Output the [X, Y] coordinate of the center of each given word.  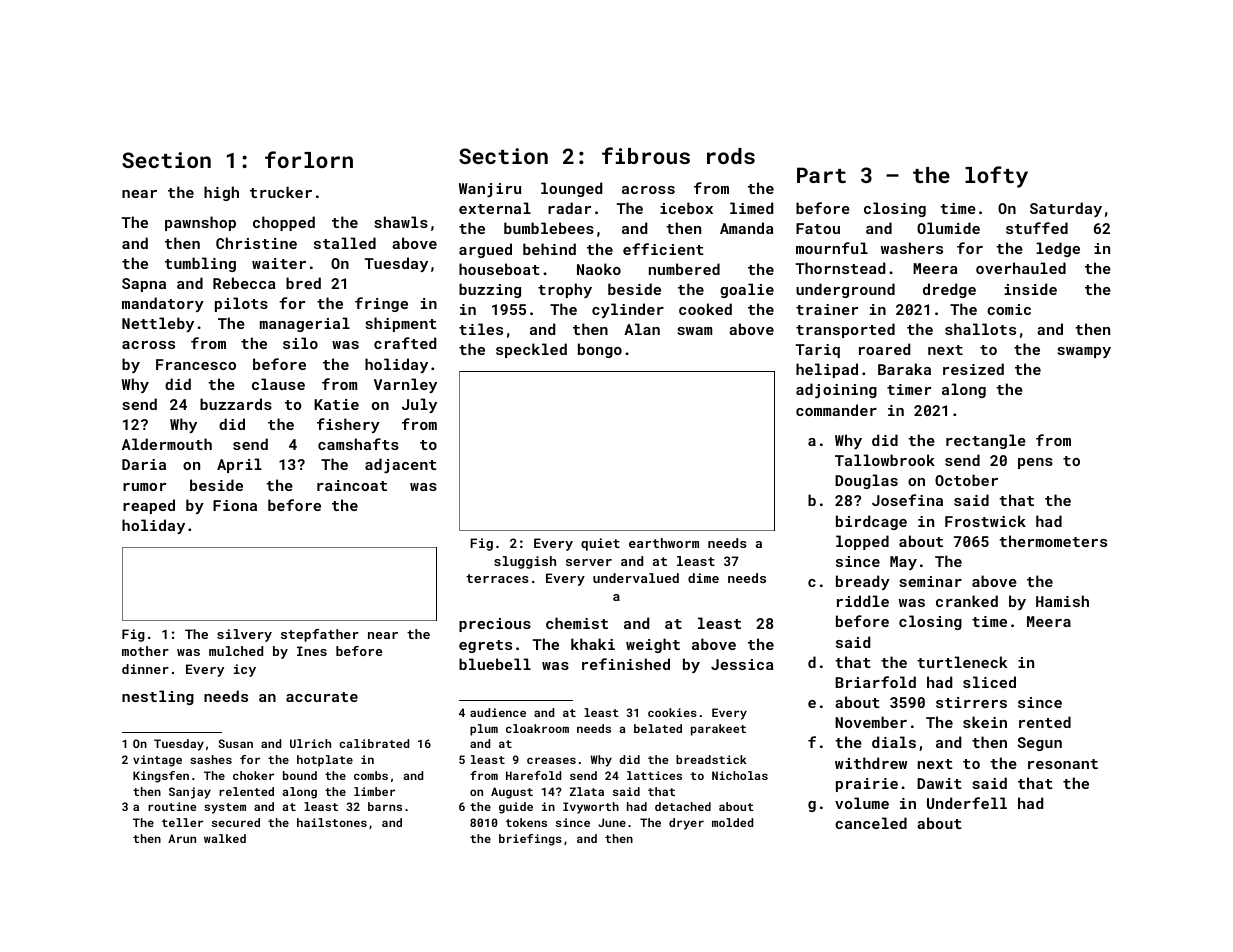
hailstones [332, 822]
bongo [600, 350]
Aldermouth [167, 444]
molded [732, 822]
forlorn [309, 159]
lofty [996, 177]
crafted [405, 343]
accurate [322, 697]
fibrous [646, 155]
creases [551, 760]
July [419, 405]
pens [1035, 463]
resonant [1063, 764]
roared [884, 349]
